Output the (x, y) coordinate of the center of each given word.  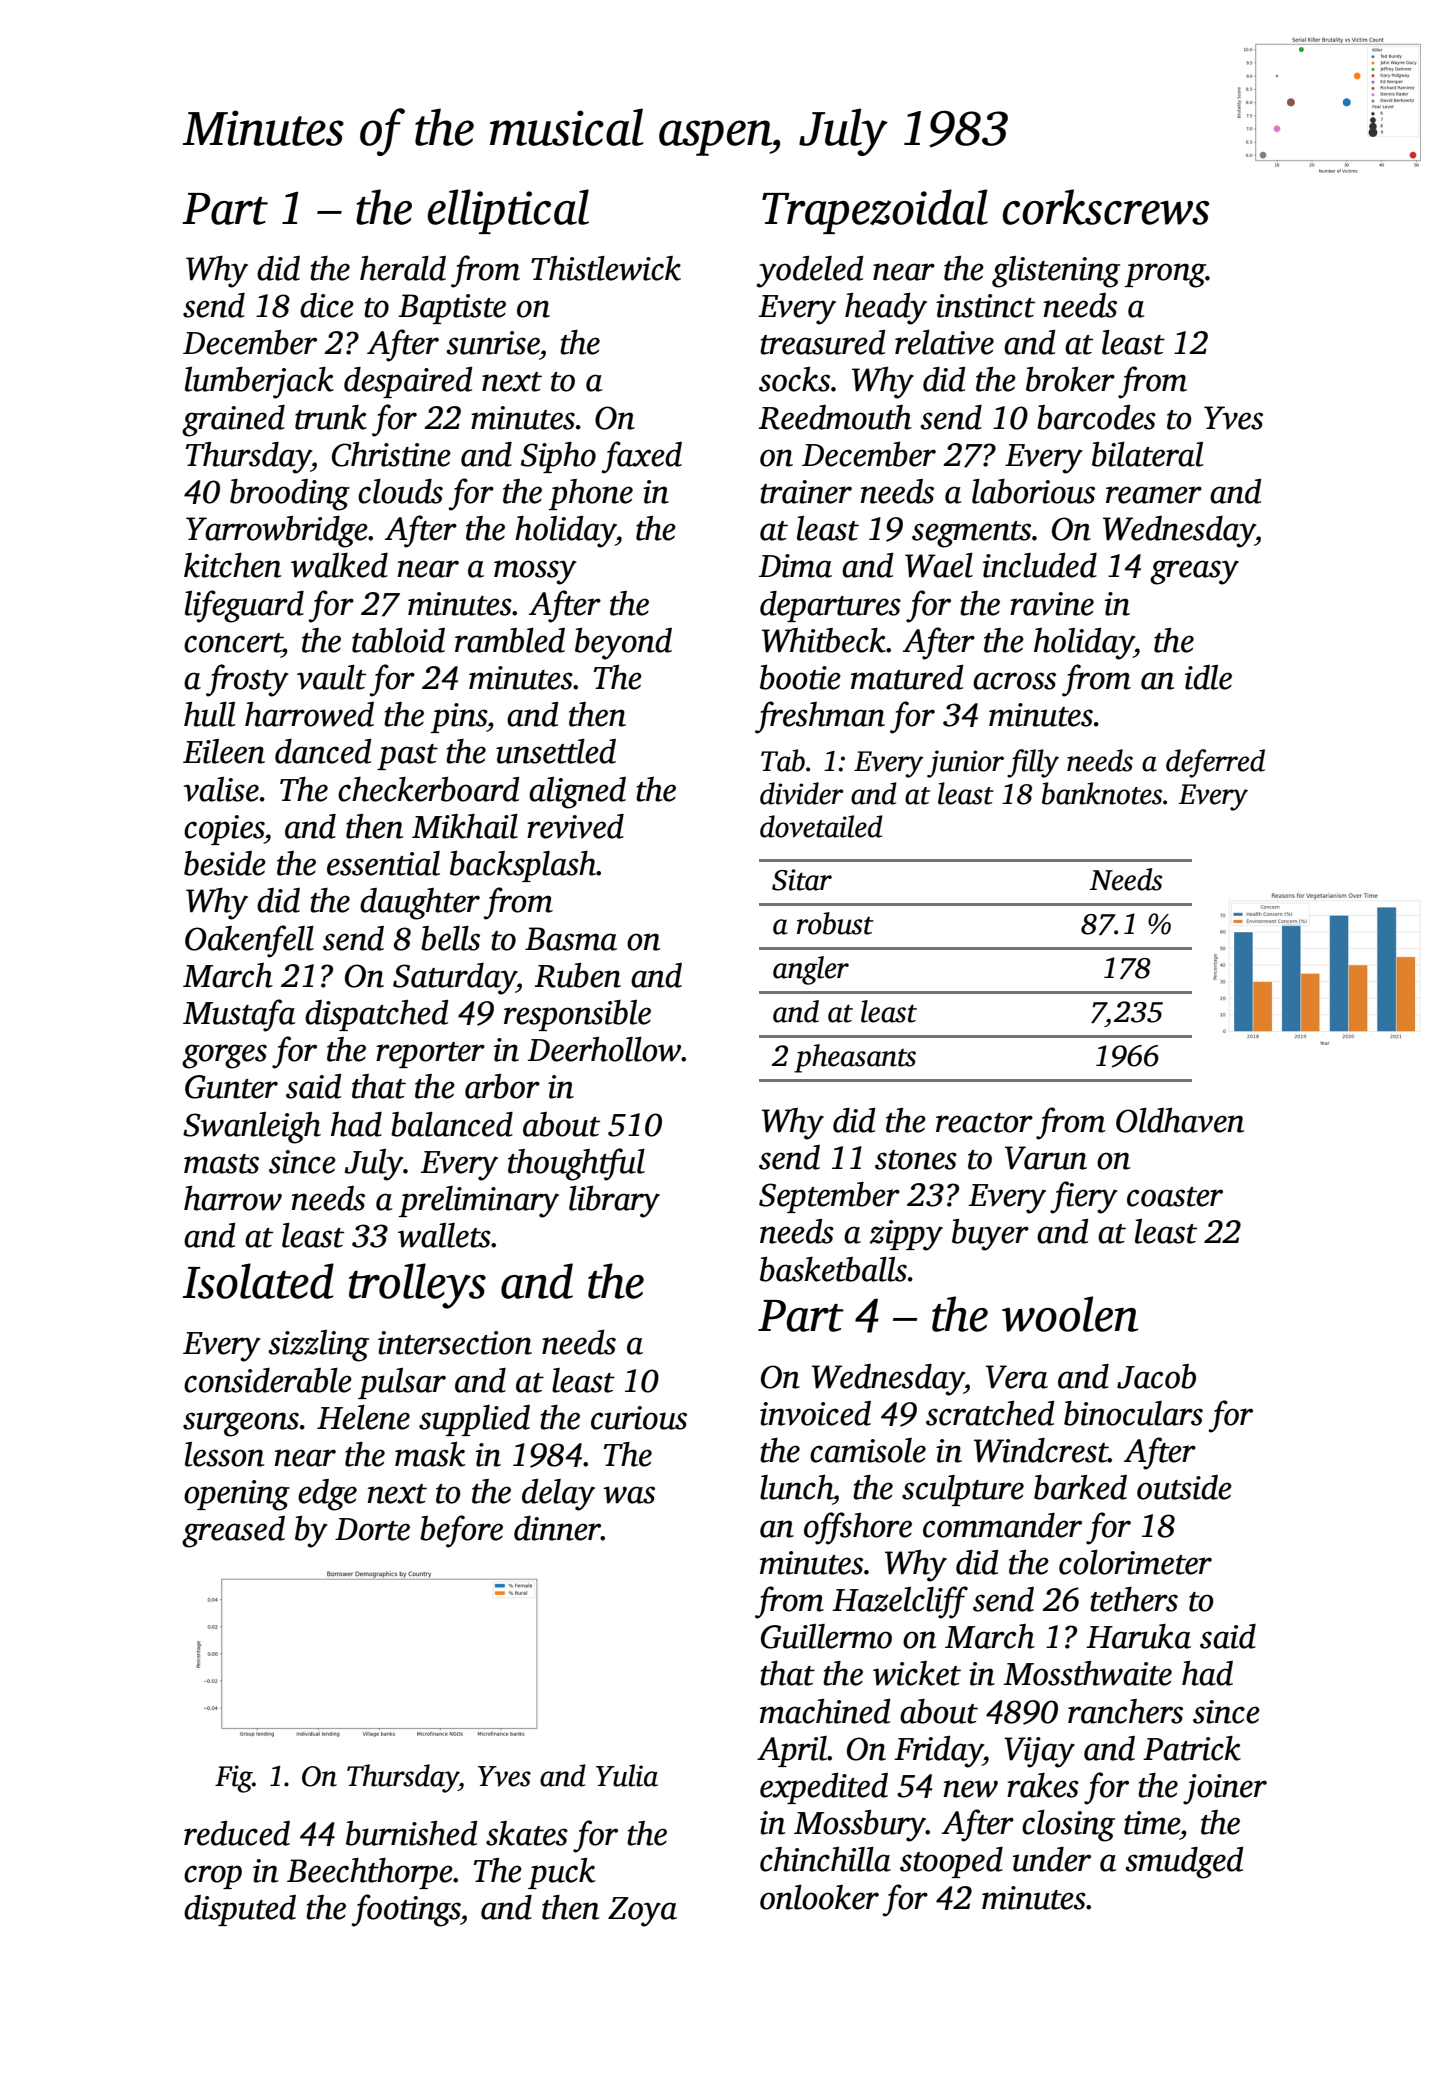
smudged (1184, 1863)
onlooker (819, 1897)
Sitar (802, 880)
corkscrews (1105, 207)
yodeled (809, 272)
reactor (984, 1123)
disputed (240, 1910)
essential (383, 863)
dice (327, 305)
